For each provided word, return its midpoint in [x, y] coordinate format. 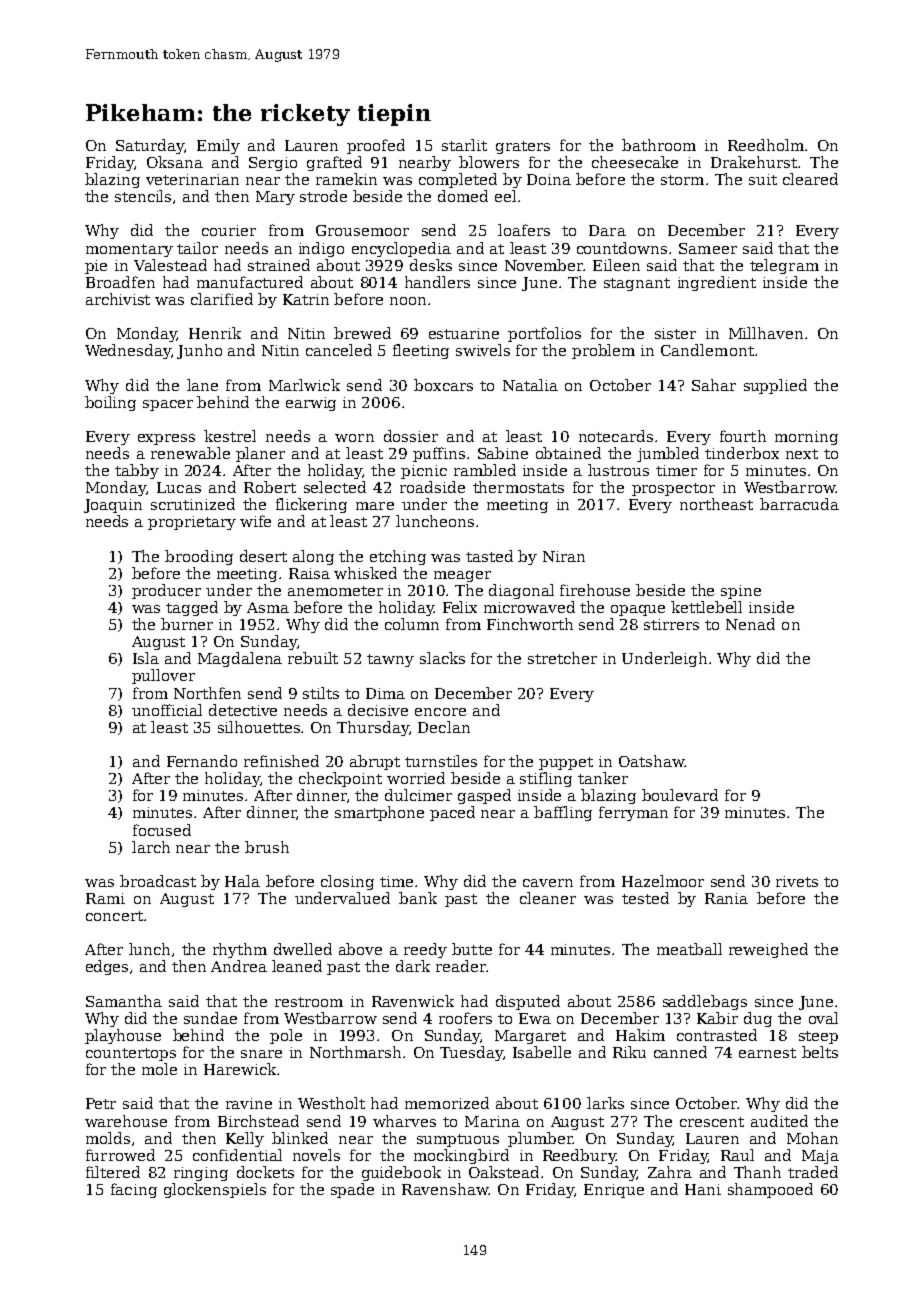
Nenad [750, 624]
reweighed [768, 950]
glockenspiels [215, 1190]
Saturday [150, 146]
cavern [548, 883]
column [412, 624]
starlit [464, 145]
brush [267, 847]
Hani [703, 1189]
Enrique [614, 1191]
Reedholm [766, 145]
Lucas [179, 487]
